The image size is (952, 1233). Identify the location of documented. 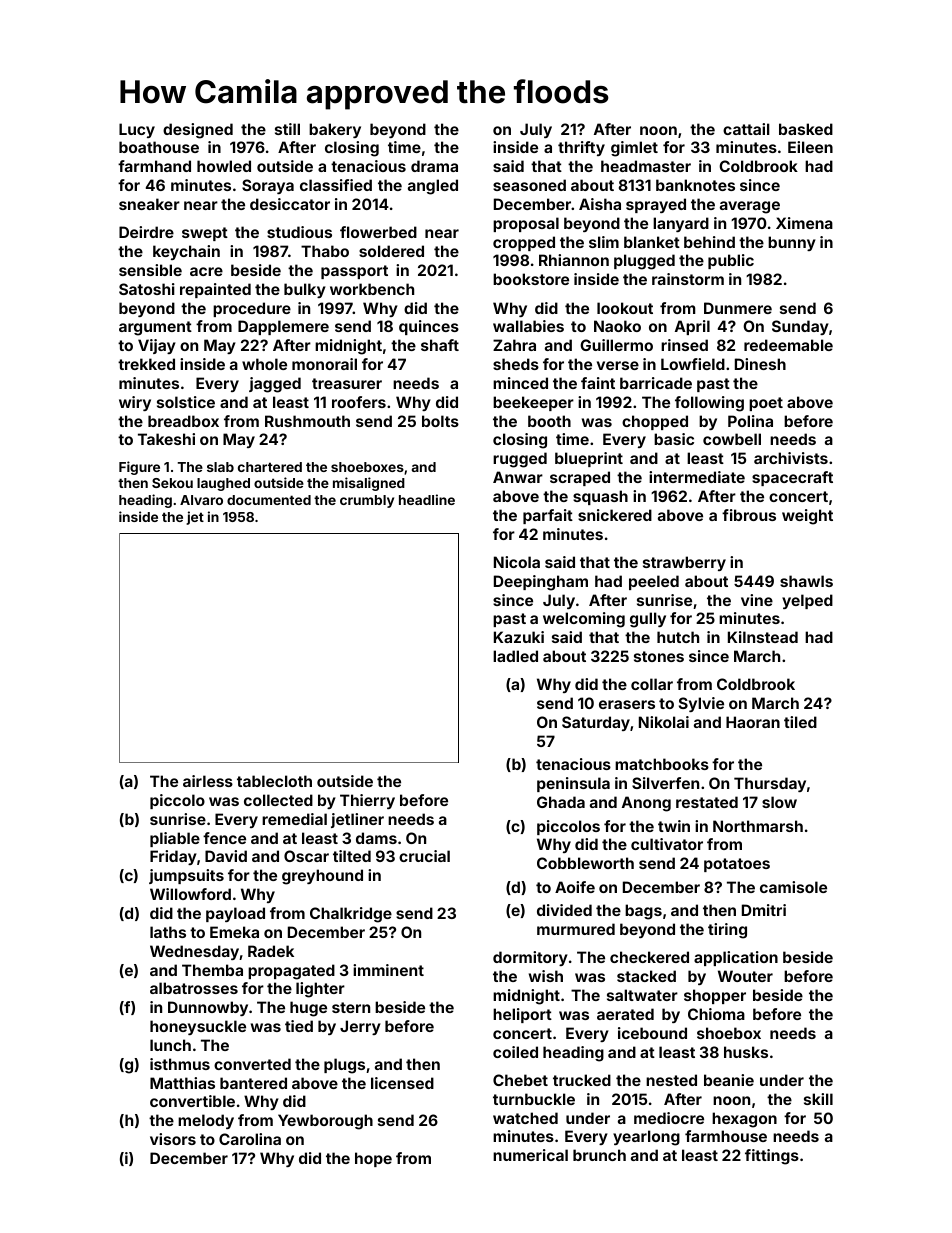
(269, 500).
